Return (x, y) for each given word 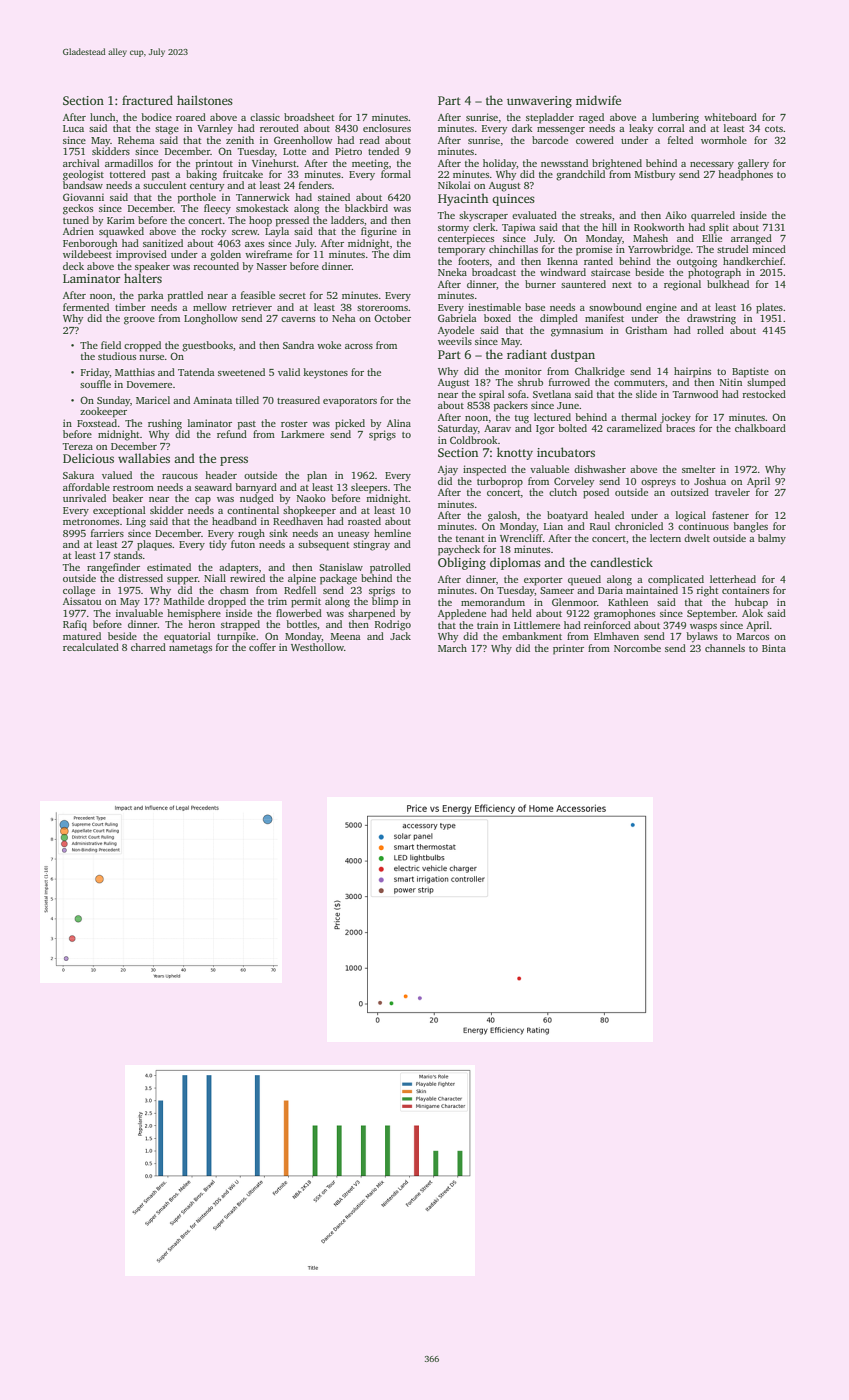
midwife (598, 100)
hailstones (205, 100)
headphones (745, 175)
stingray (371, 545)
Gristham (646, 330)
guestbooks (207, 346)
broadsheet (309, 117)
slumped (766, 383)
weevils (455, 341)
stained (334, 197)
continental (253, 510)
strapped (240, 625)
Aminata (212, 400)
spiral (492, 395)
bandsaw (83, 185)
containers (745, 590)
